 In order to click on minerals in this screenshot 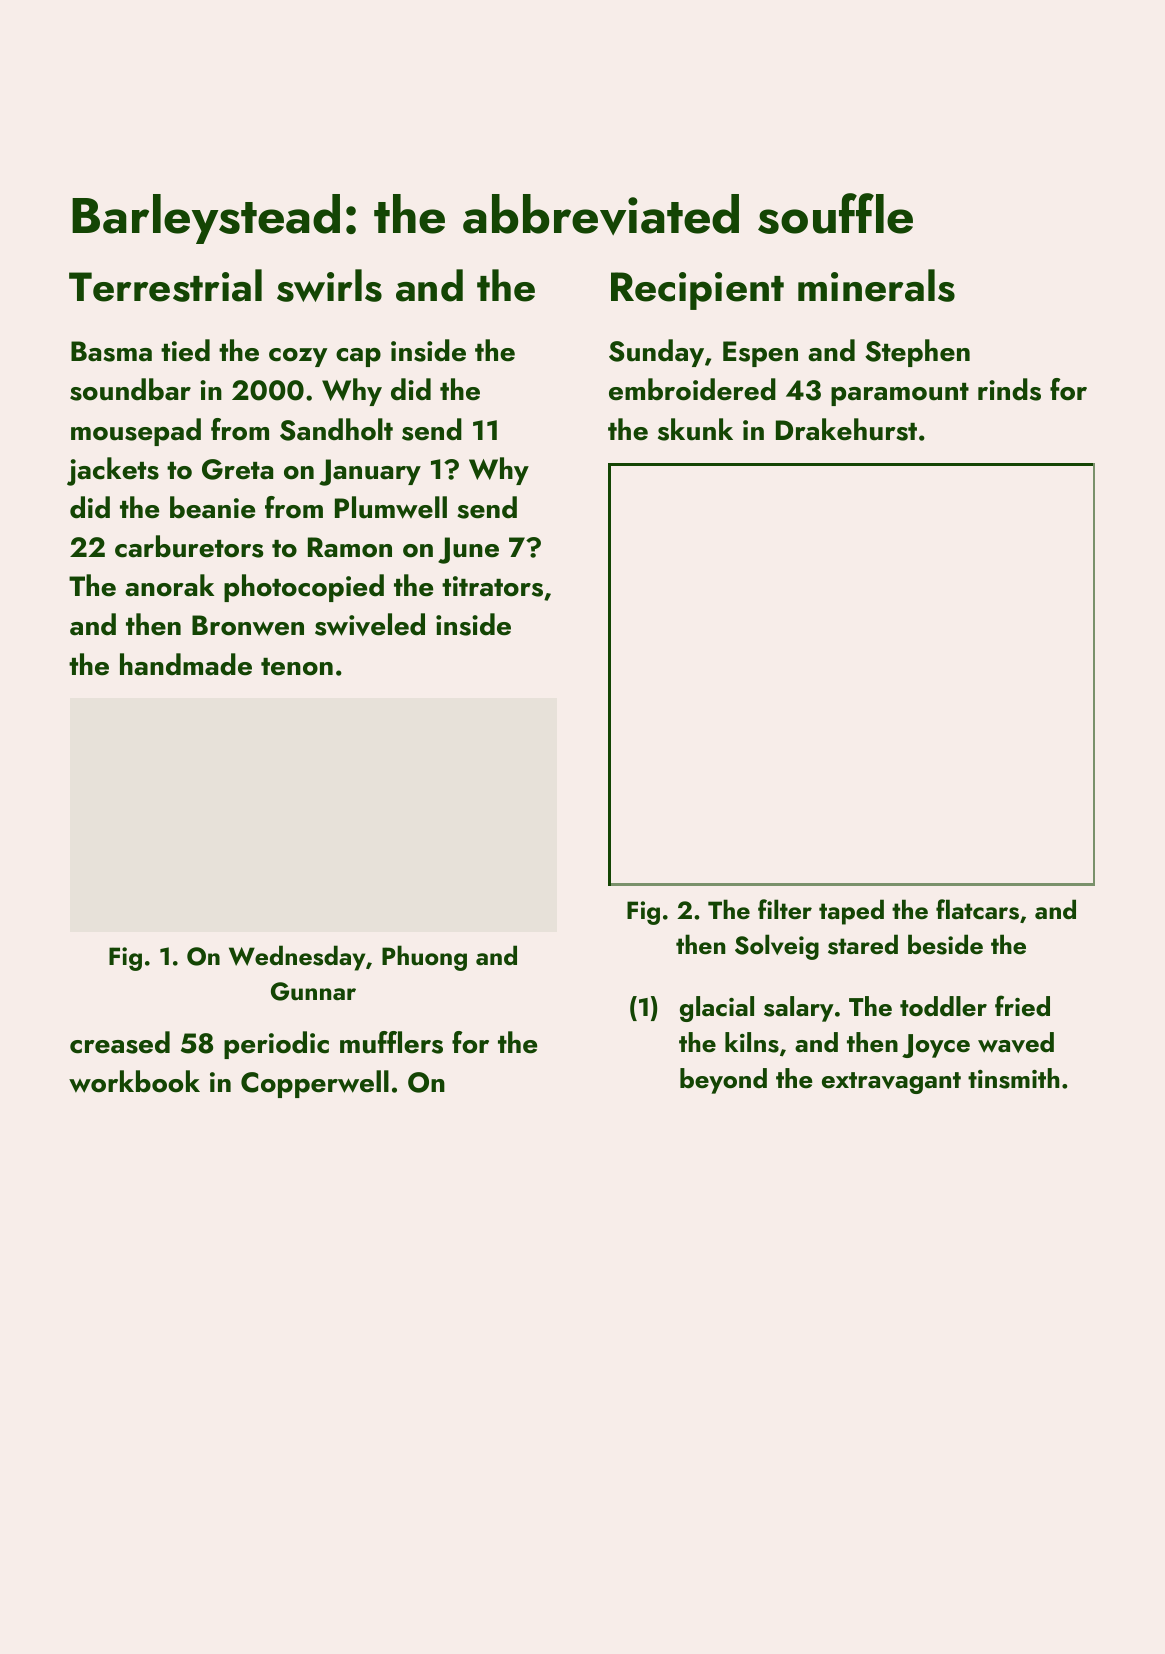, I will do `click(876, 285)`.
